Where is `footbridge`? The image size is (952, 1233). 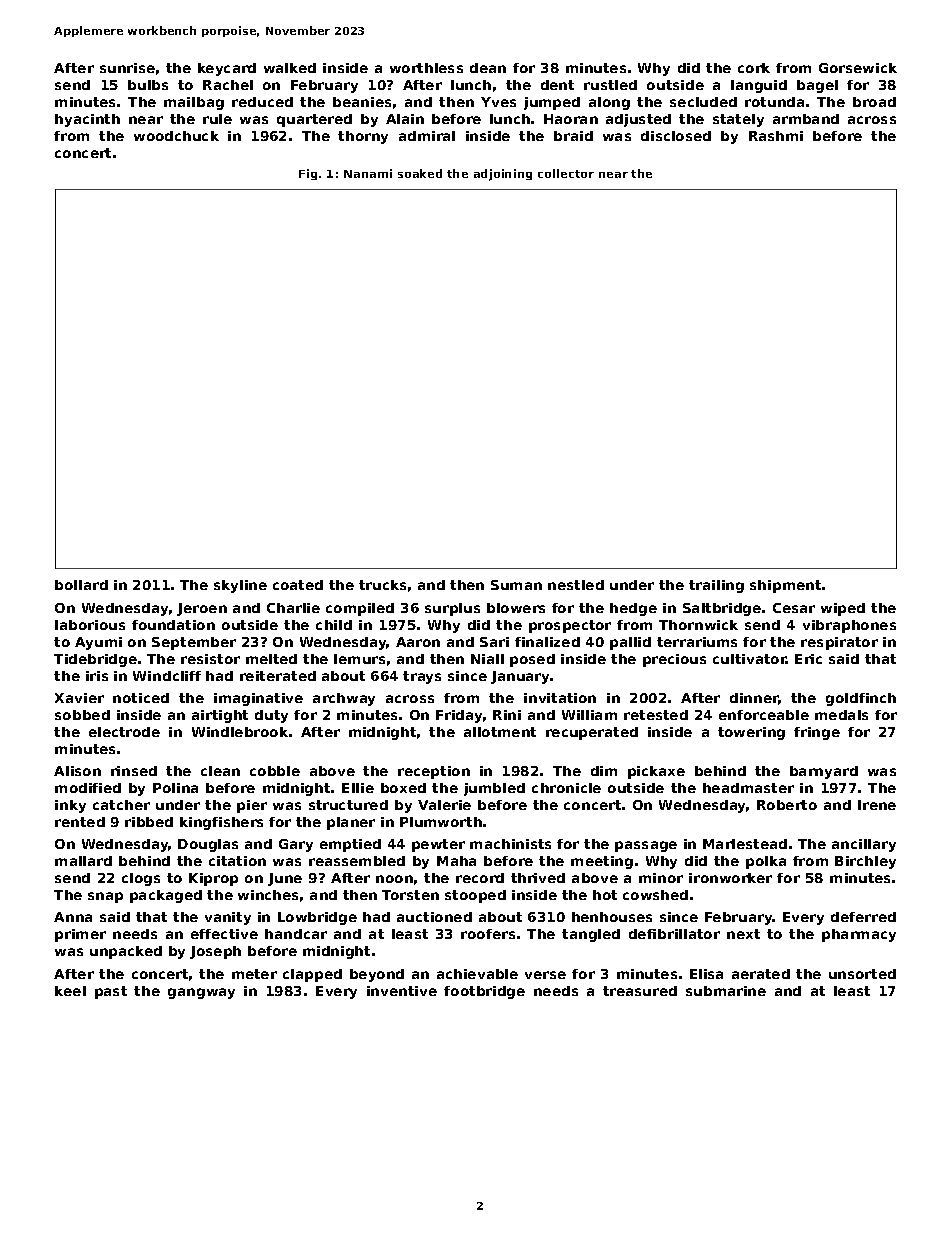
footbridge is located at coordinates (484, 992).
